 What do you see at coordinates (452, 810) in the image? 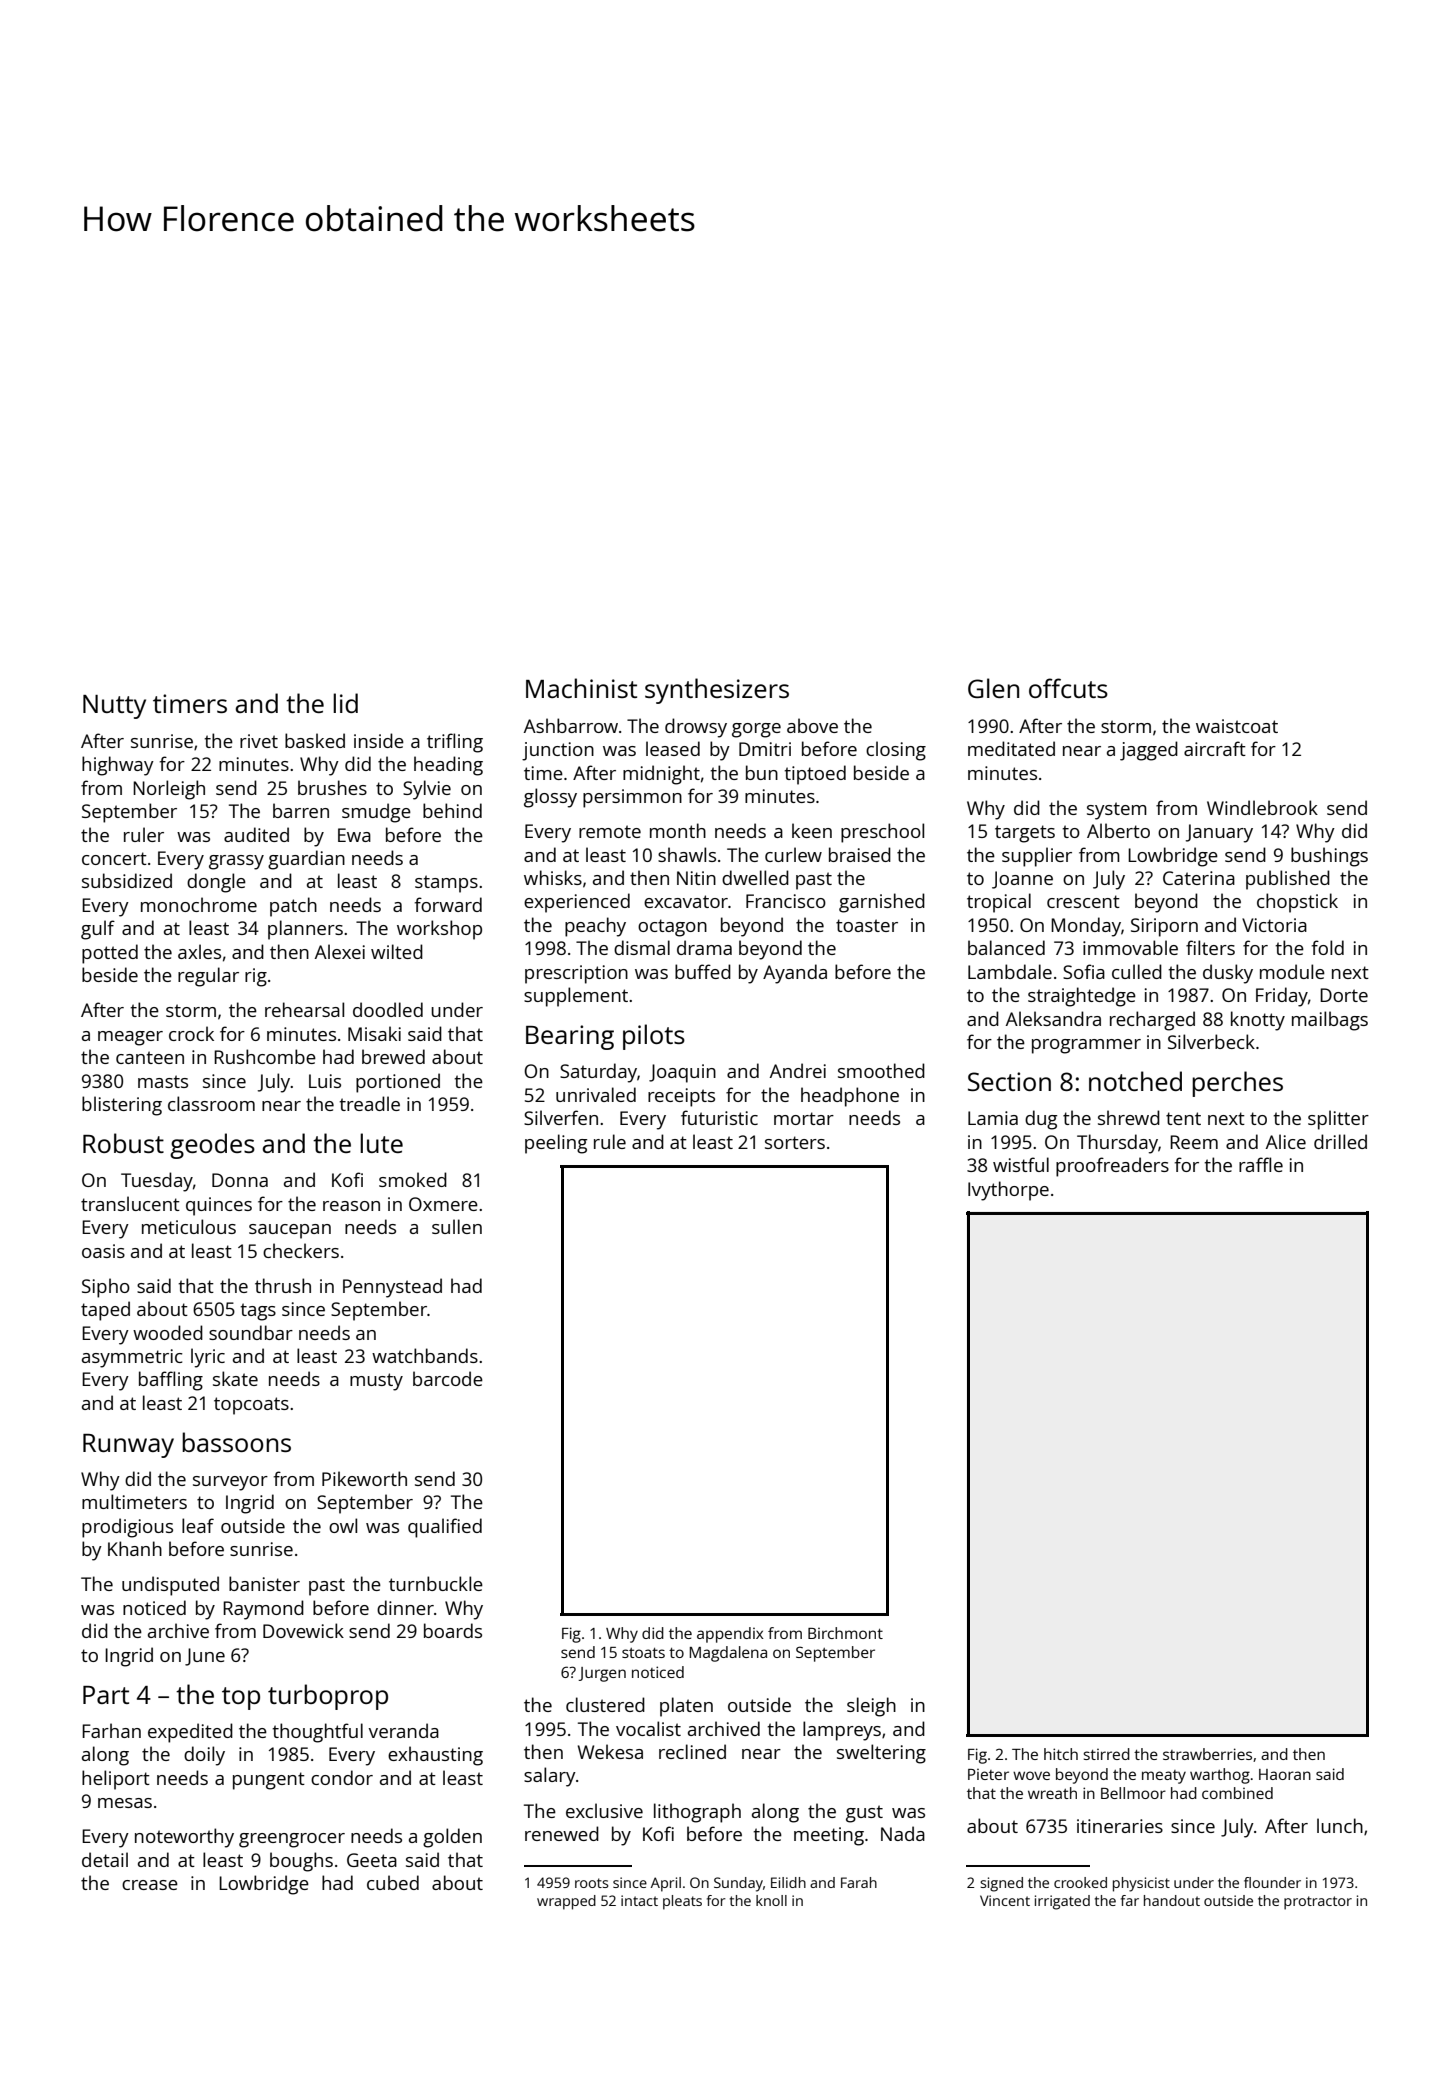
I see `behind` at bounding box center [452, 810].
